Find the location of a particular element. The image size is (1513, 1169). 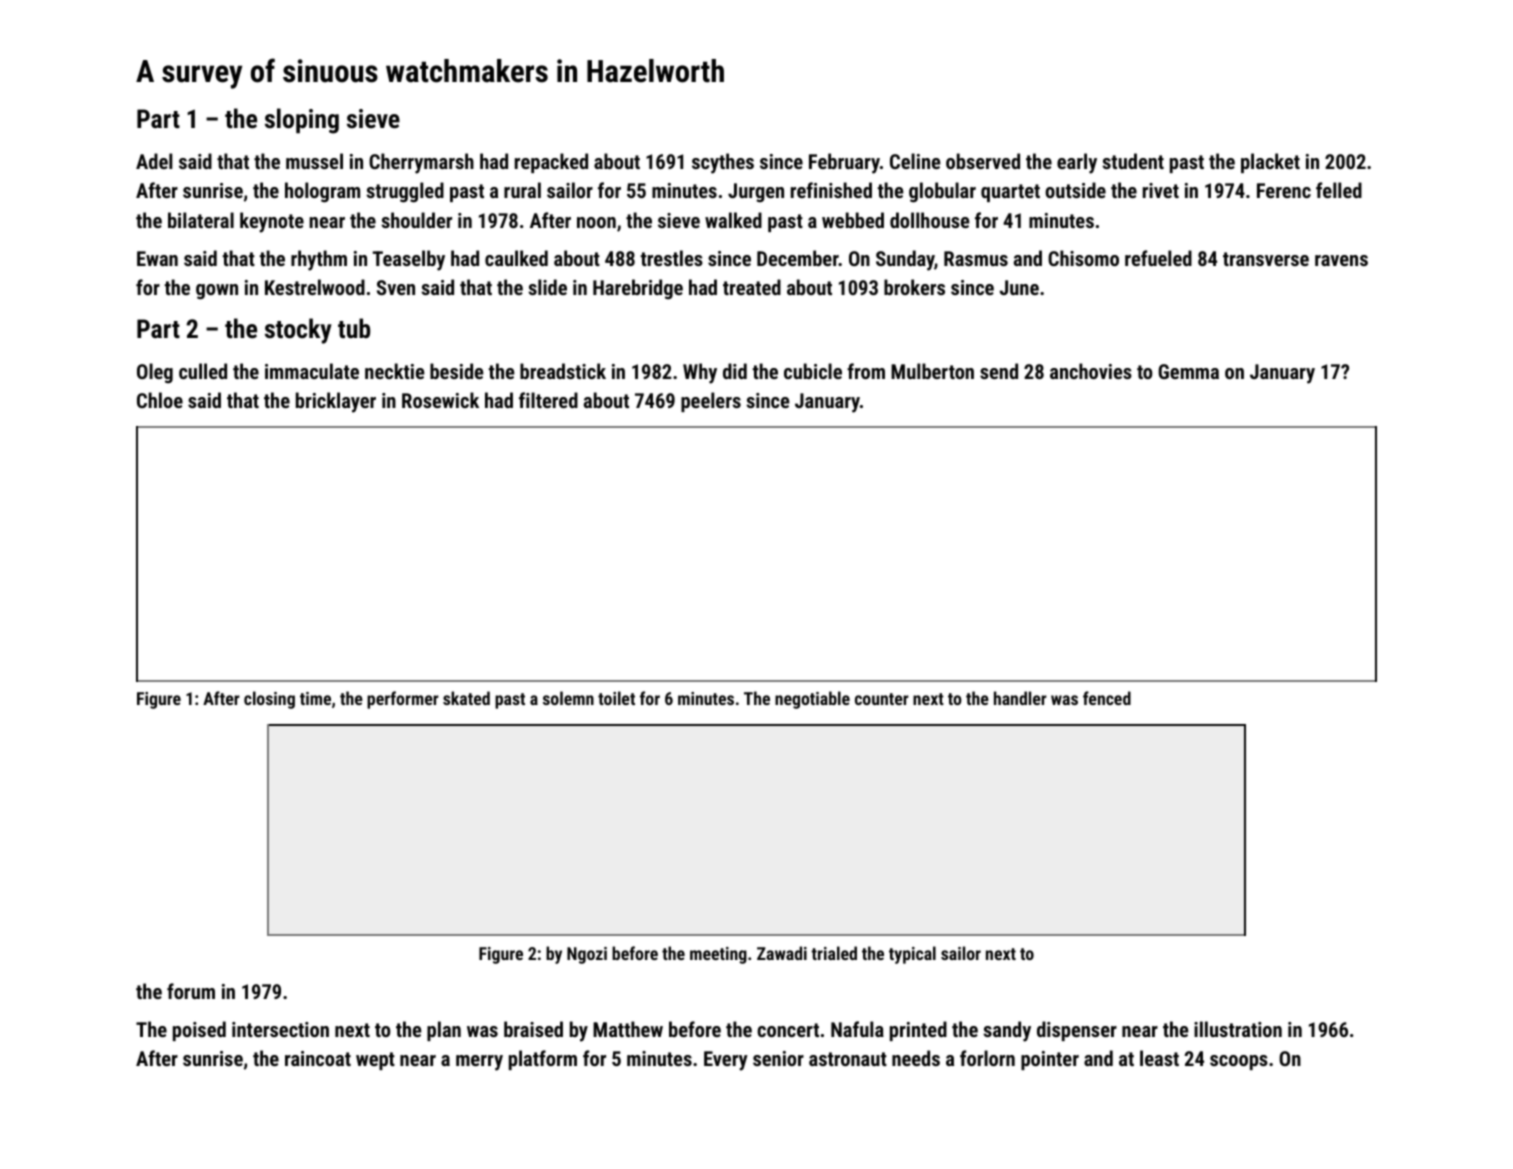

Rosewick is located at coordinates (440, 400).
